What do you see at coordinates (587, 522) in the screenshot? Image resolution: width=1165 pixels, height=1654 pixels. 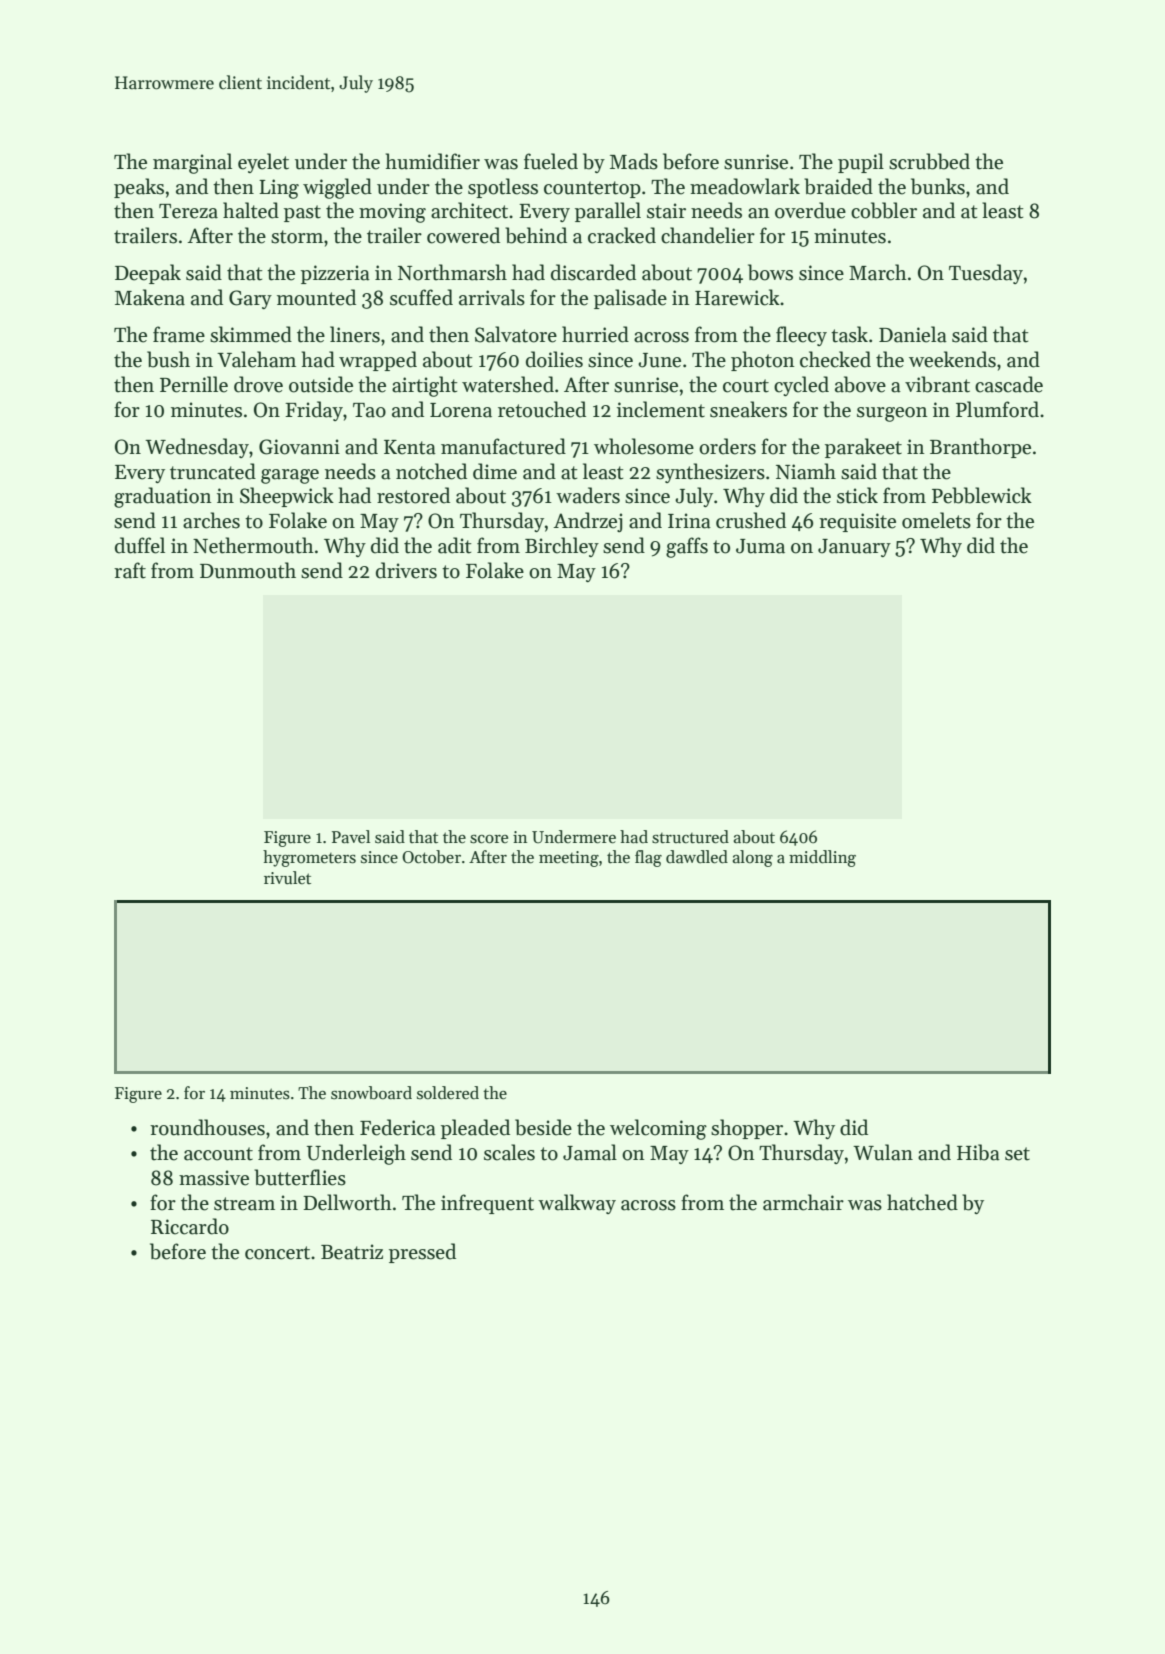 I see `Andrzej` at bounding box center [587, 522].
